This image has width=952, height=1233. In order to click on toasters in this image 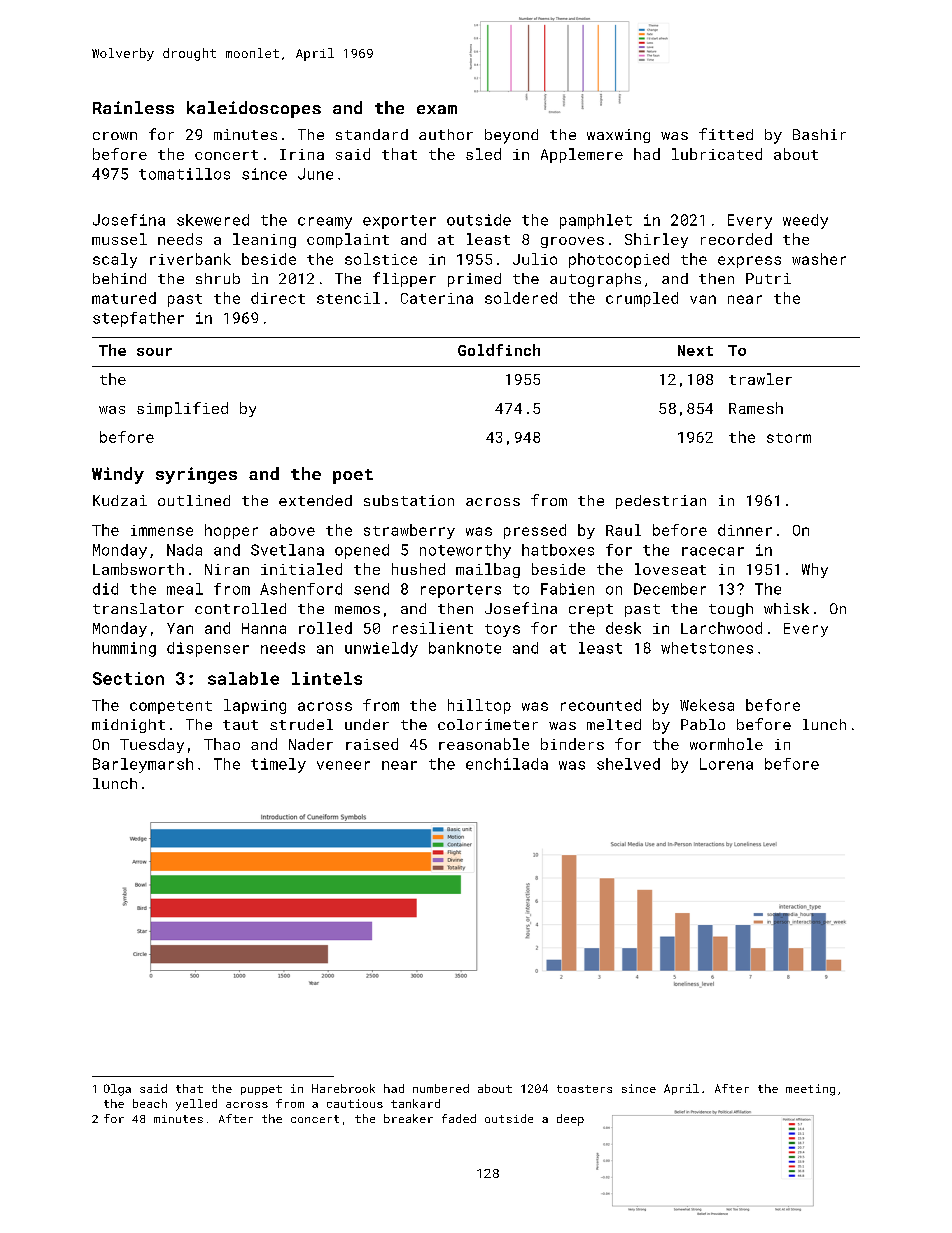, I will do `click(584, 1089)`.
